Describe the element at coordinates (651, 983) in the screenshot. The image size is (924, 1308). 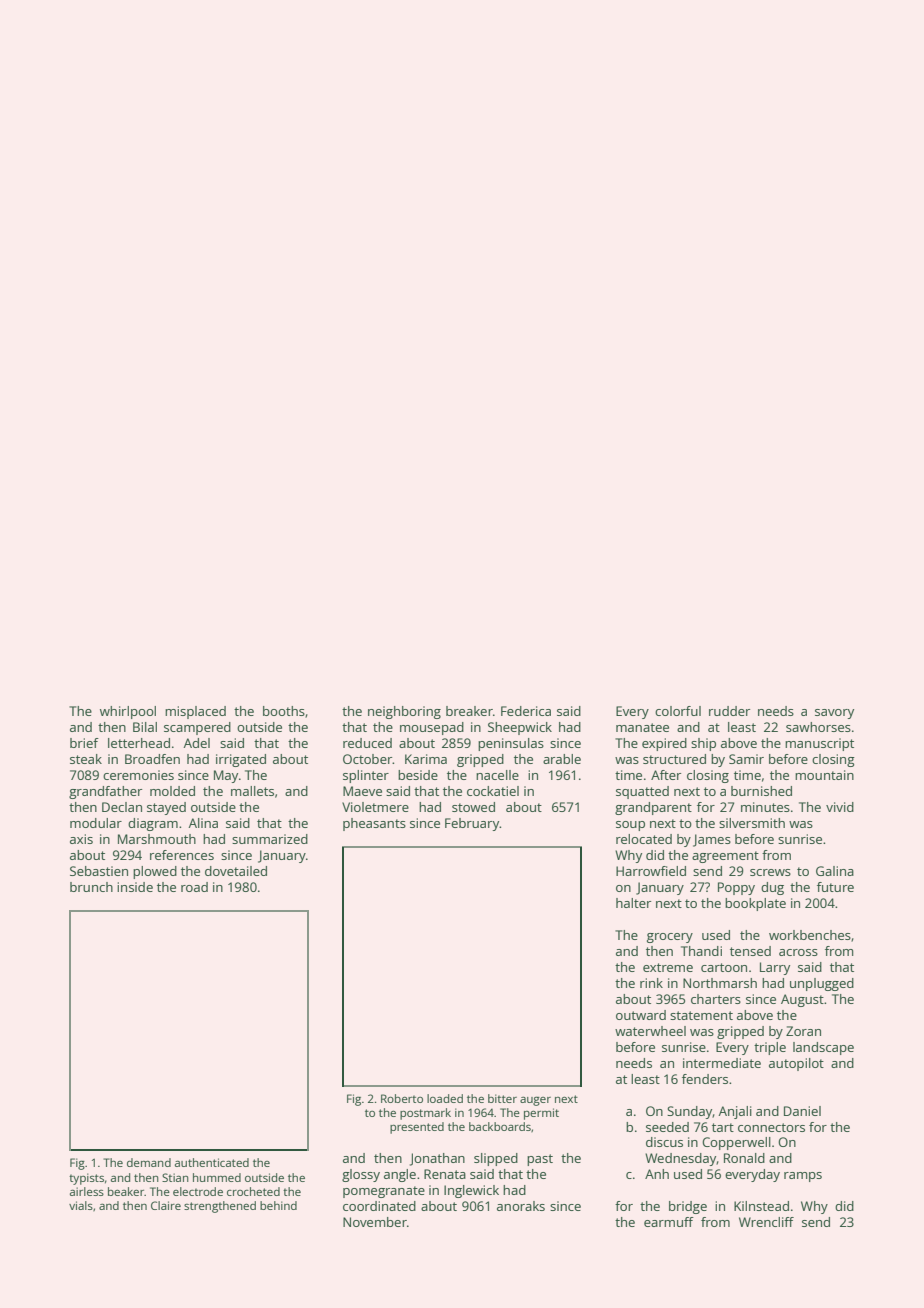
I see `rink` at that location.
